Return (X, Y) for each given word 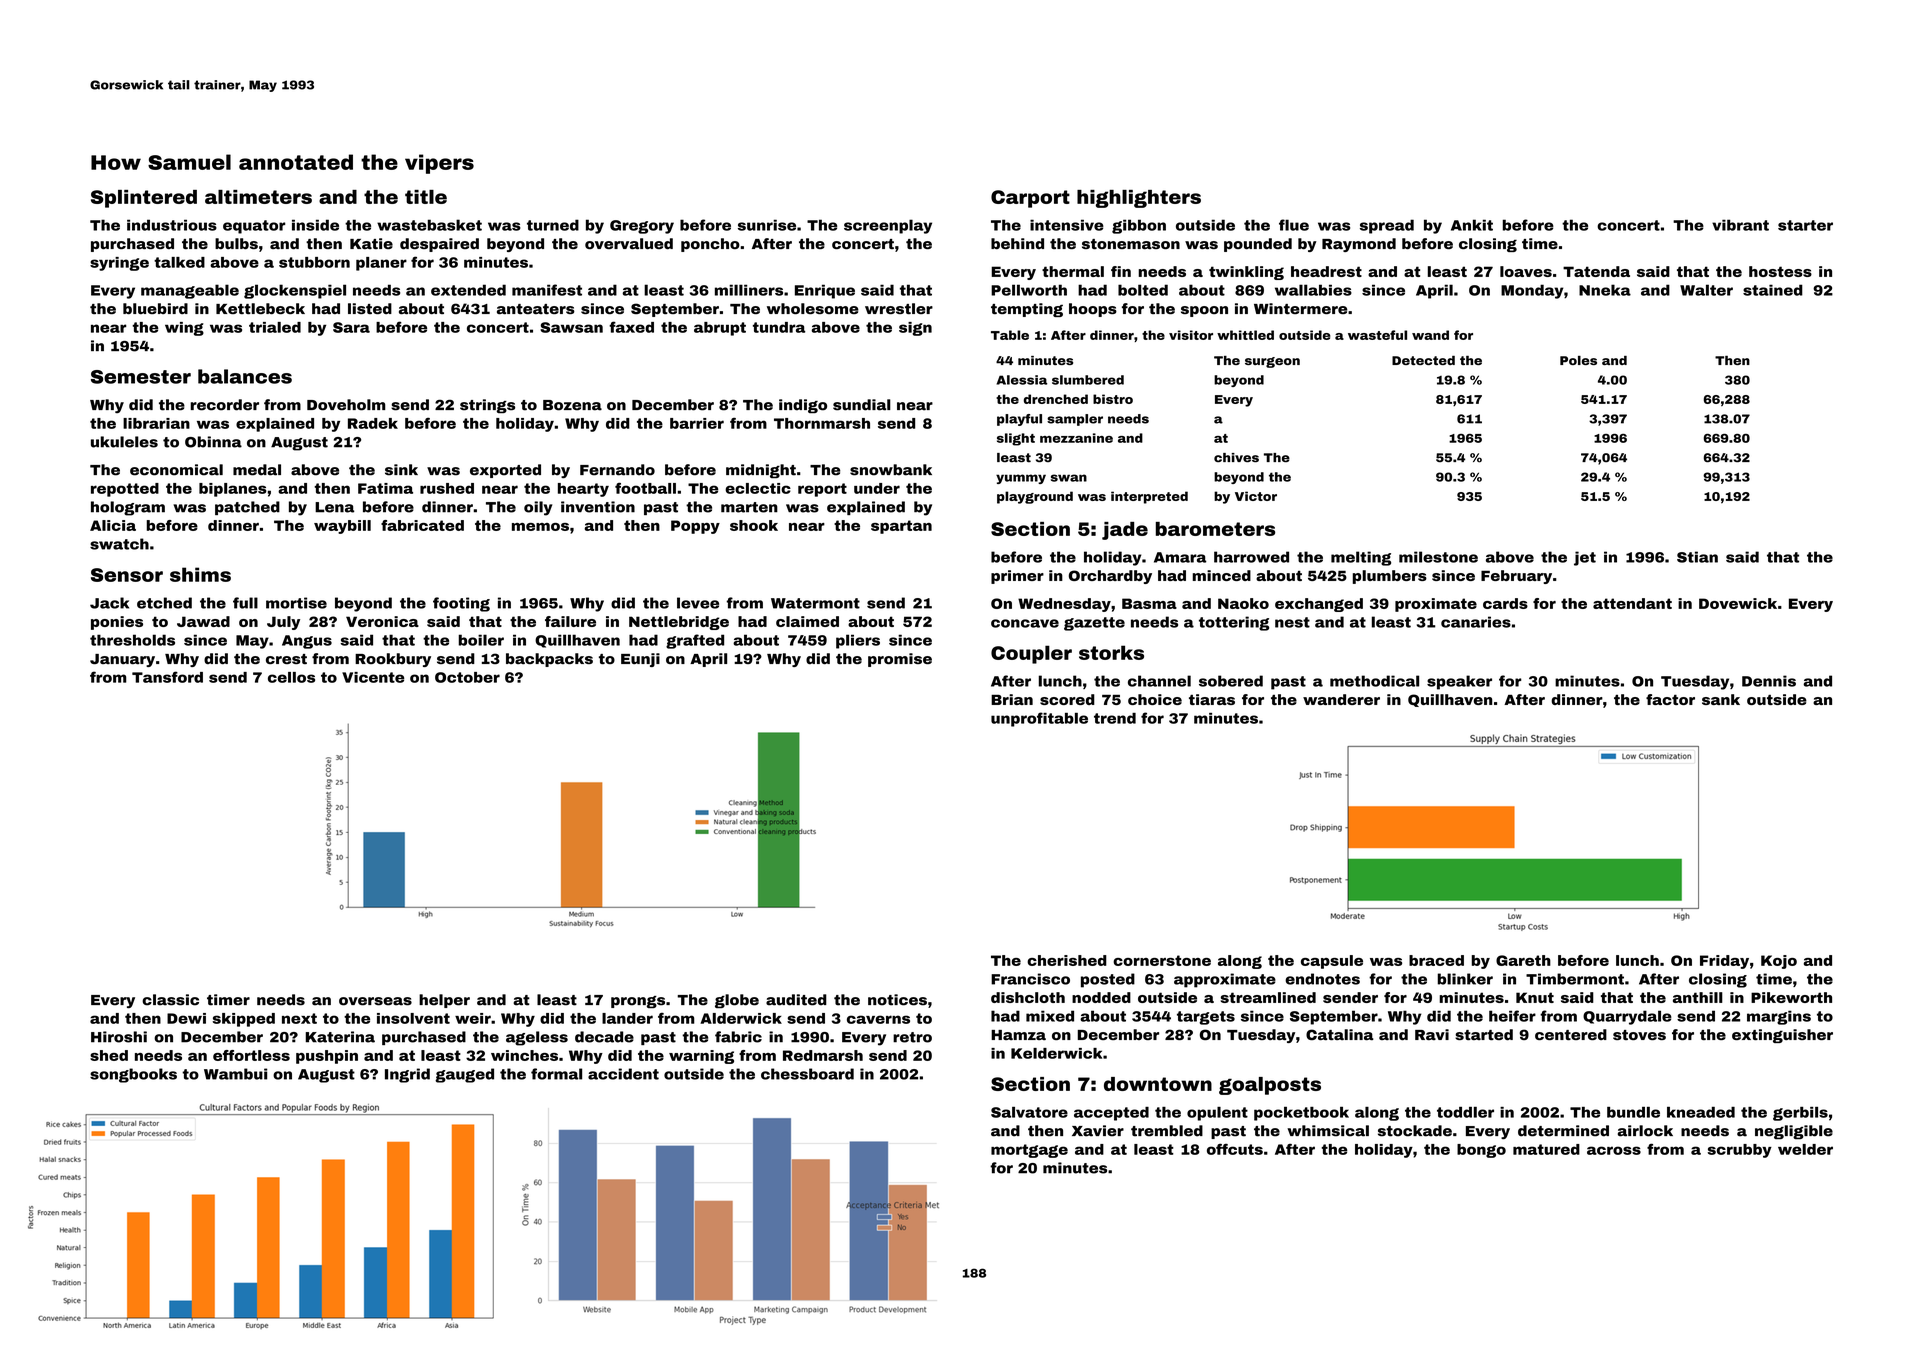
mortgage (1029, 1151)
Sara (351, 327)
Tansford (167, 677)
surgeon (1272, 362)
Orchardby (1110, 577)
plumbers (1390, 577)
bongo (1481, 1151)
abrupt (720, 329)
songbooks (133, 1075)
